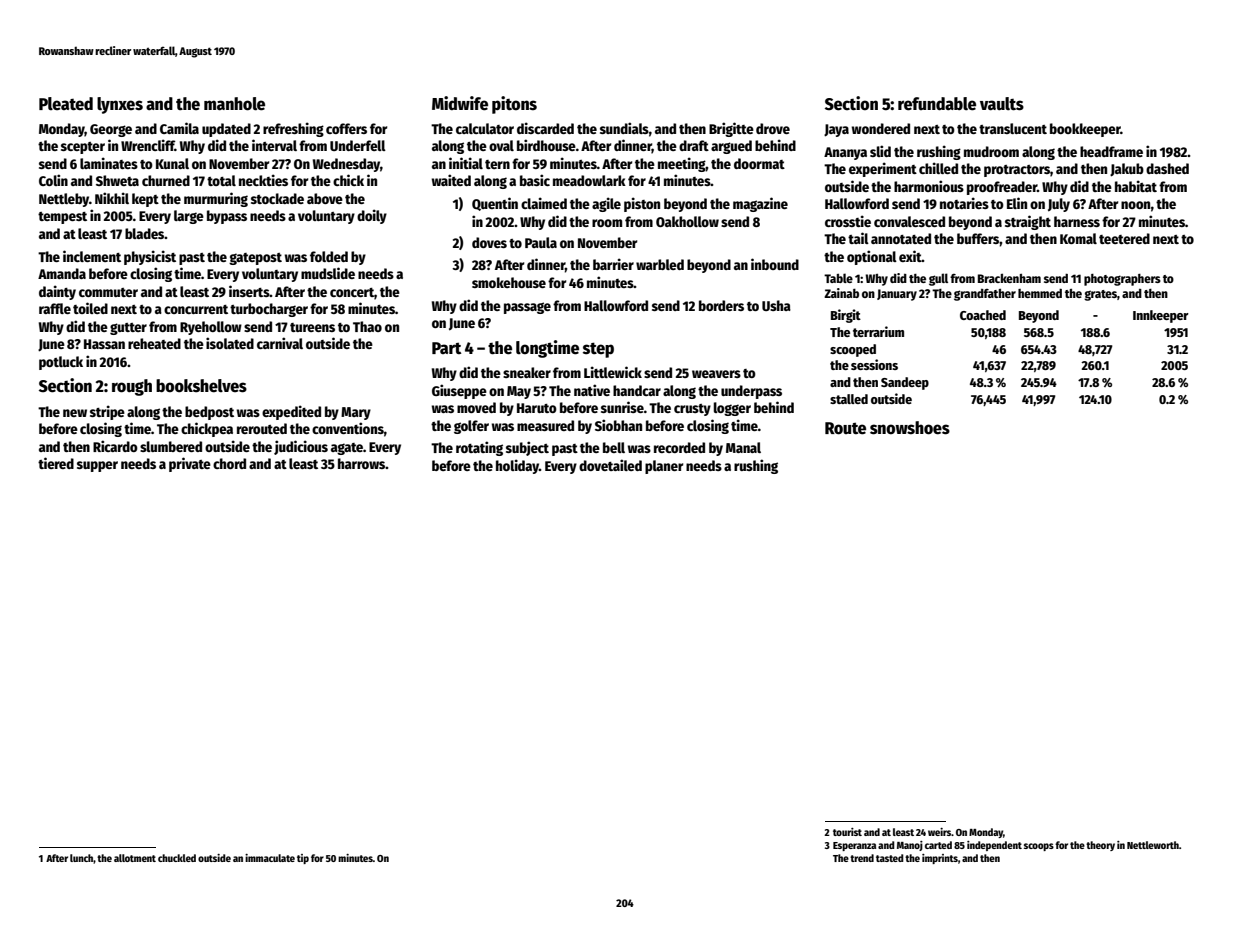  What do you see at coordinates (303, 859) in the screenshot?
I see `tip` at bounding box center [303, 859].
